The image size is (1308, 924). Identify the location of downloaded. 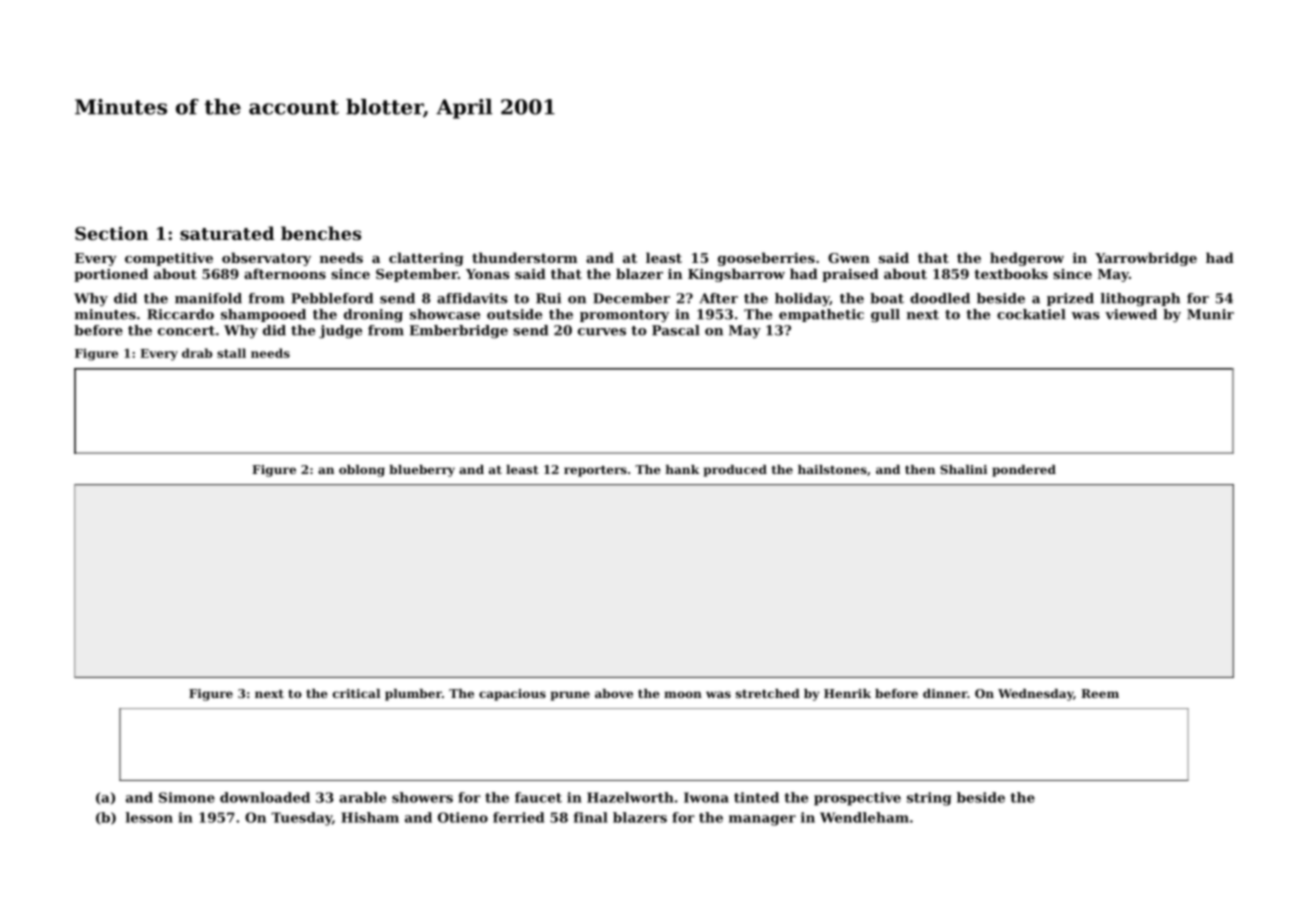
(265, 797).
